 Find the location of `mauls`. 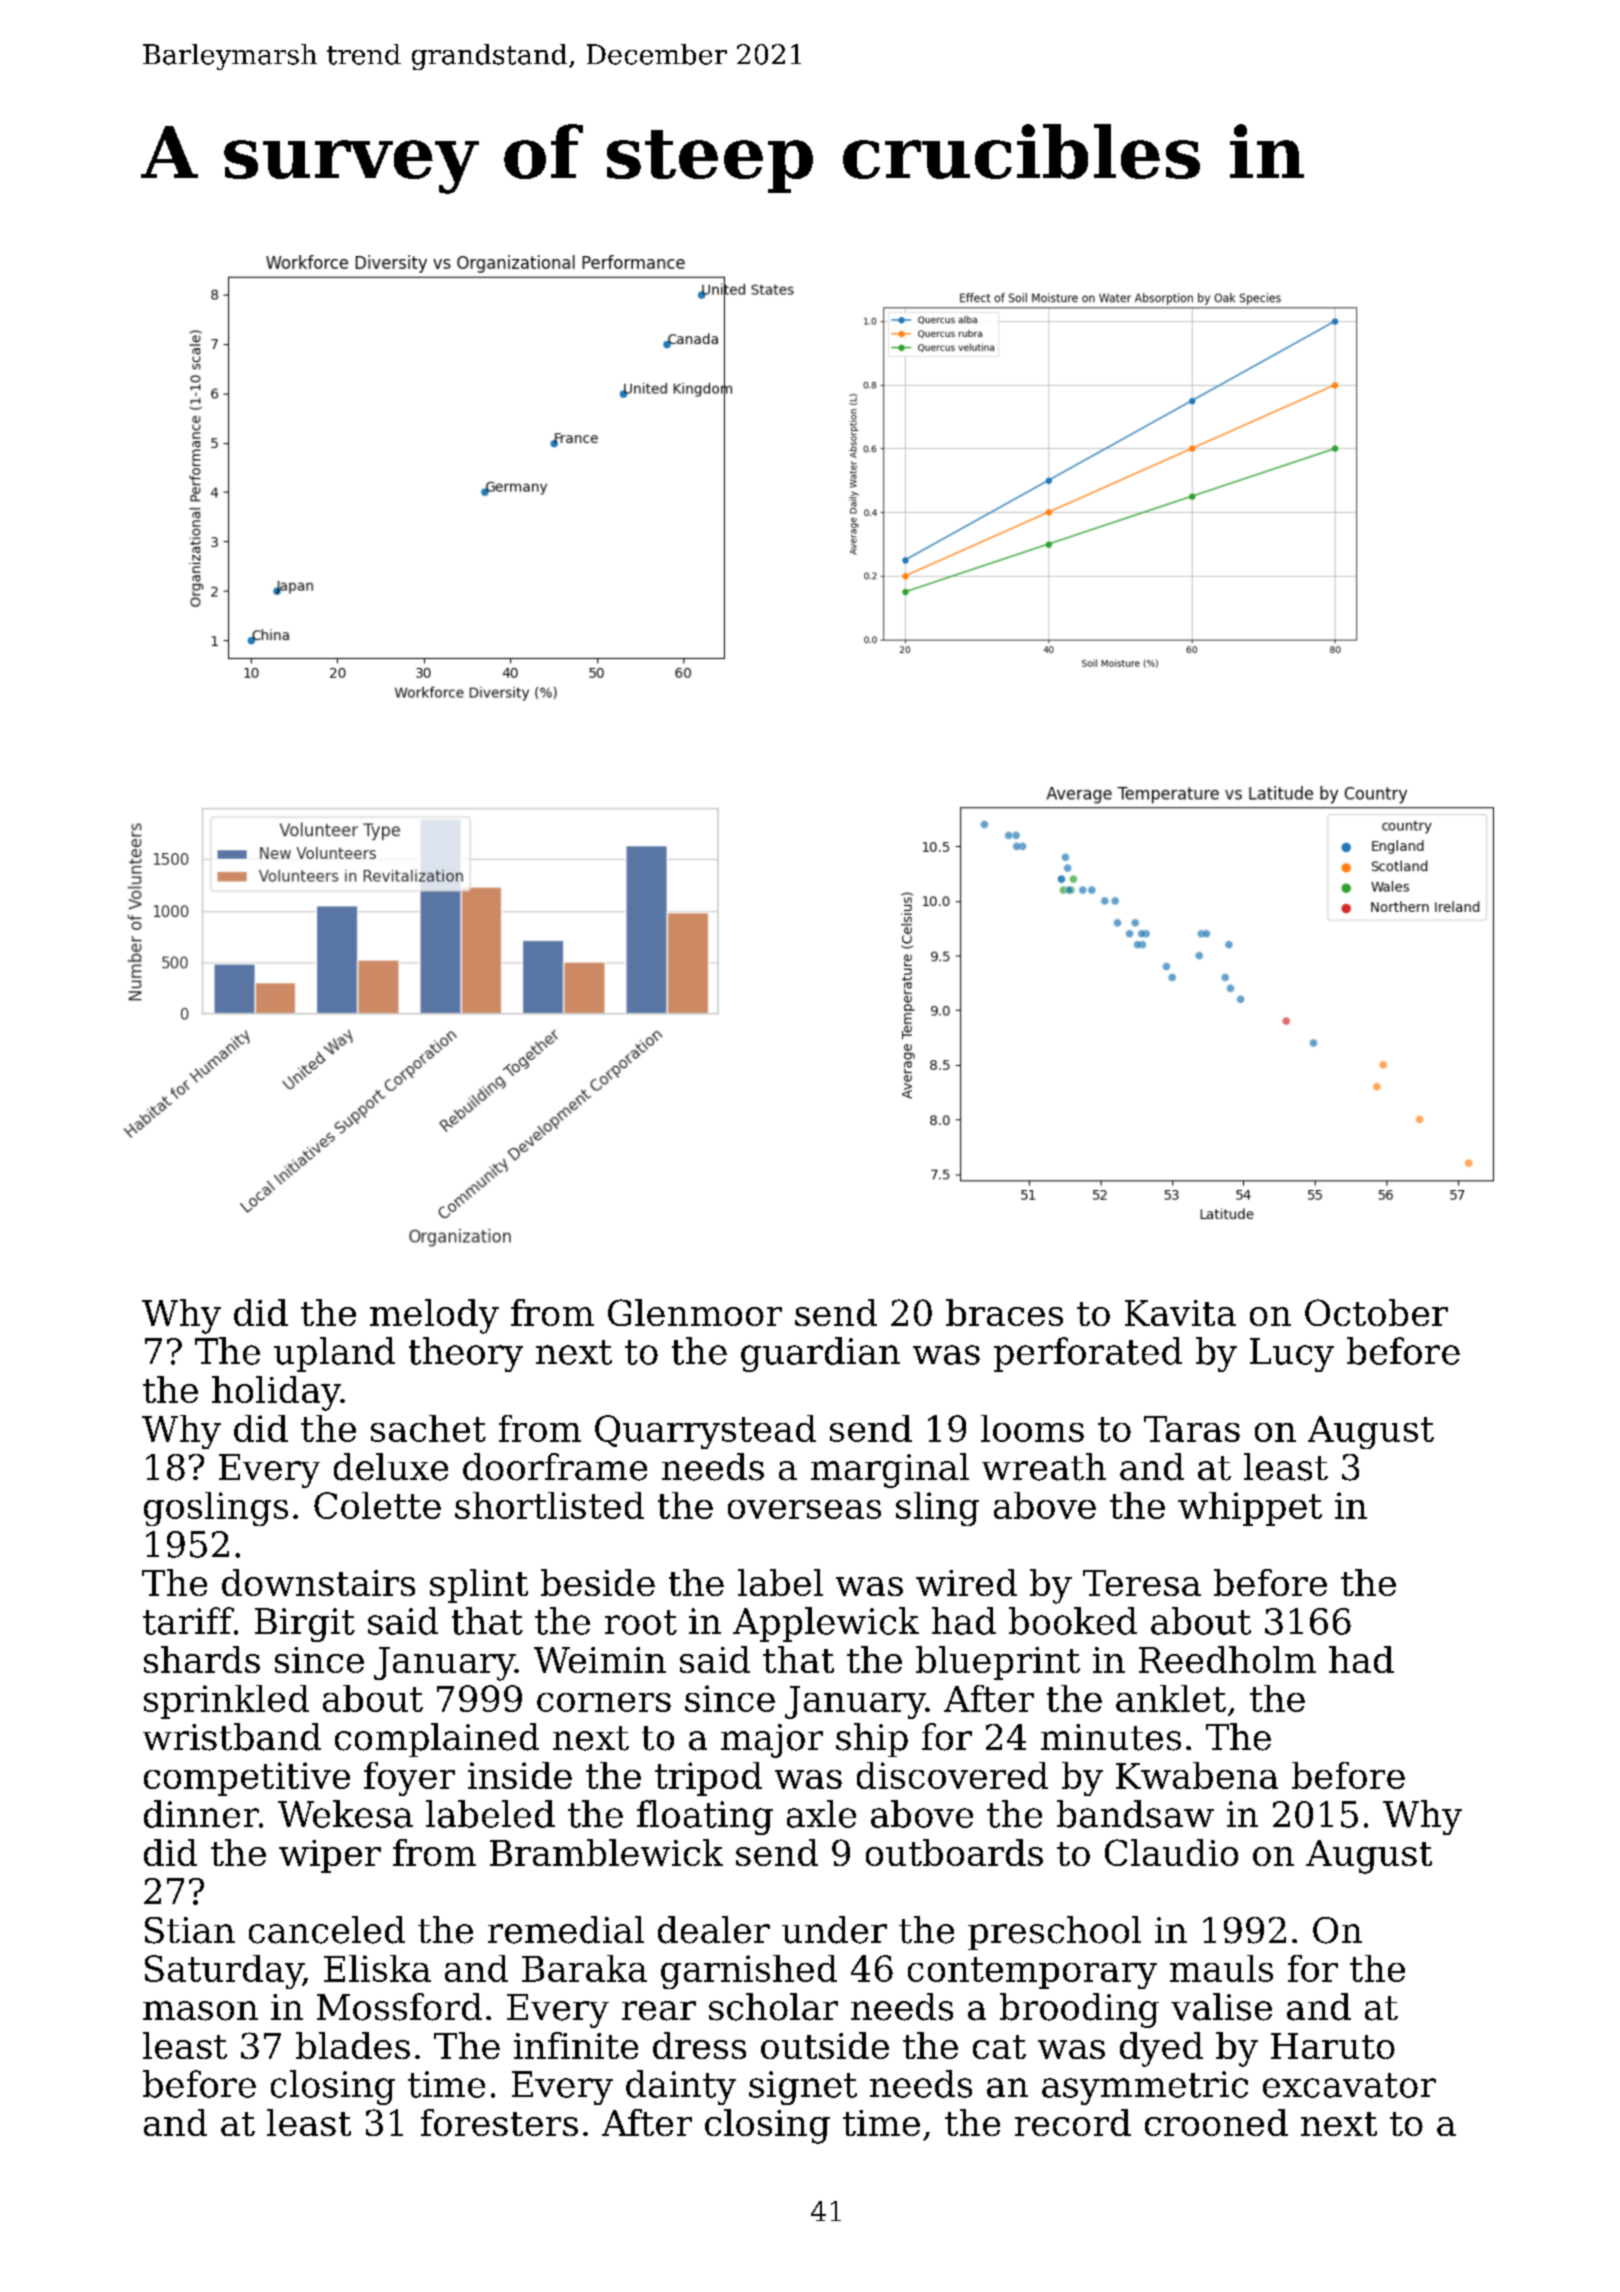

mauls is located at coordinates (1221, 1968).
